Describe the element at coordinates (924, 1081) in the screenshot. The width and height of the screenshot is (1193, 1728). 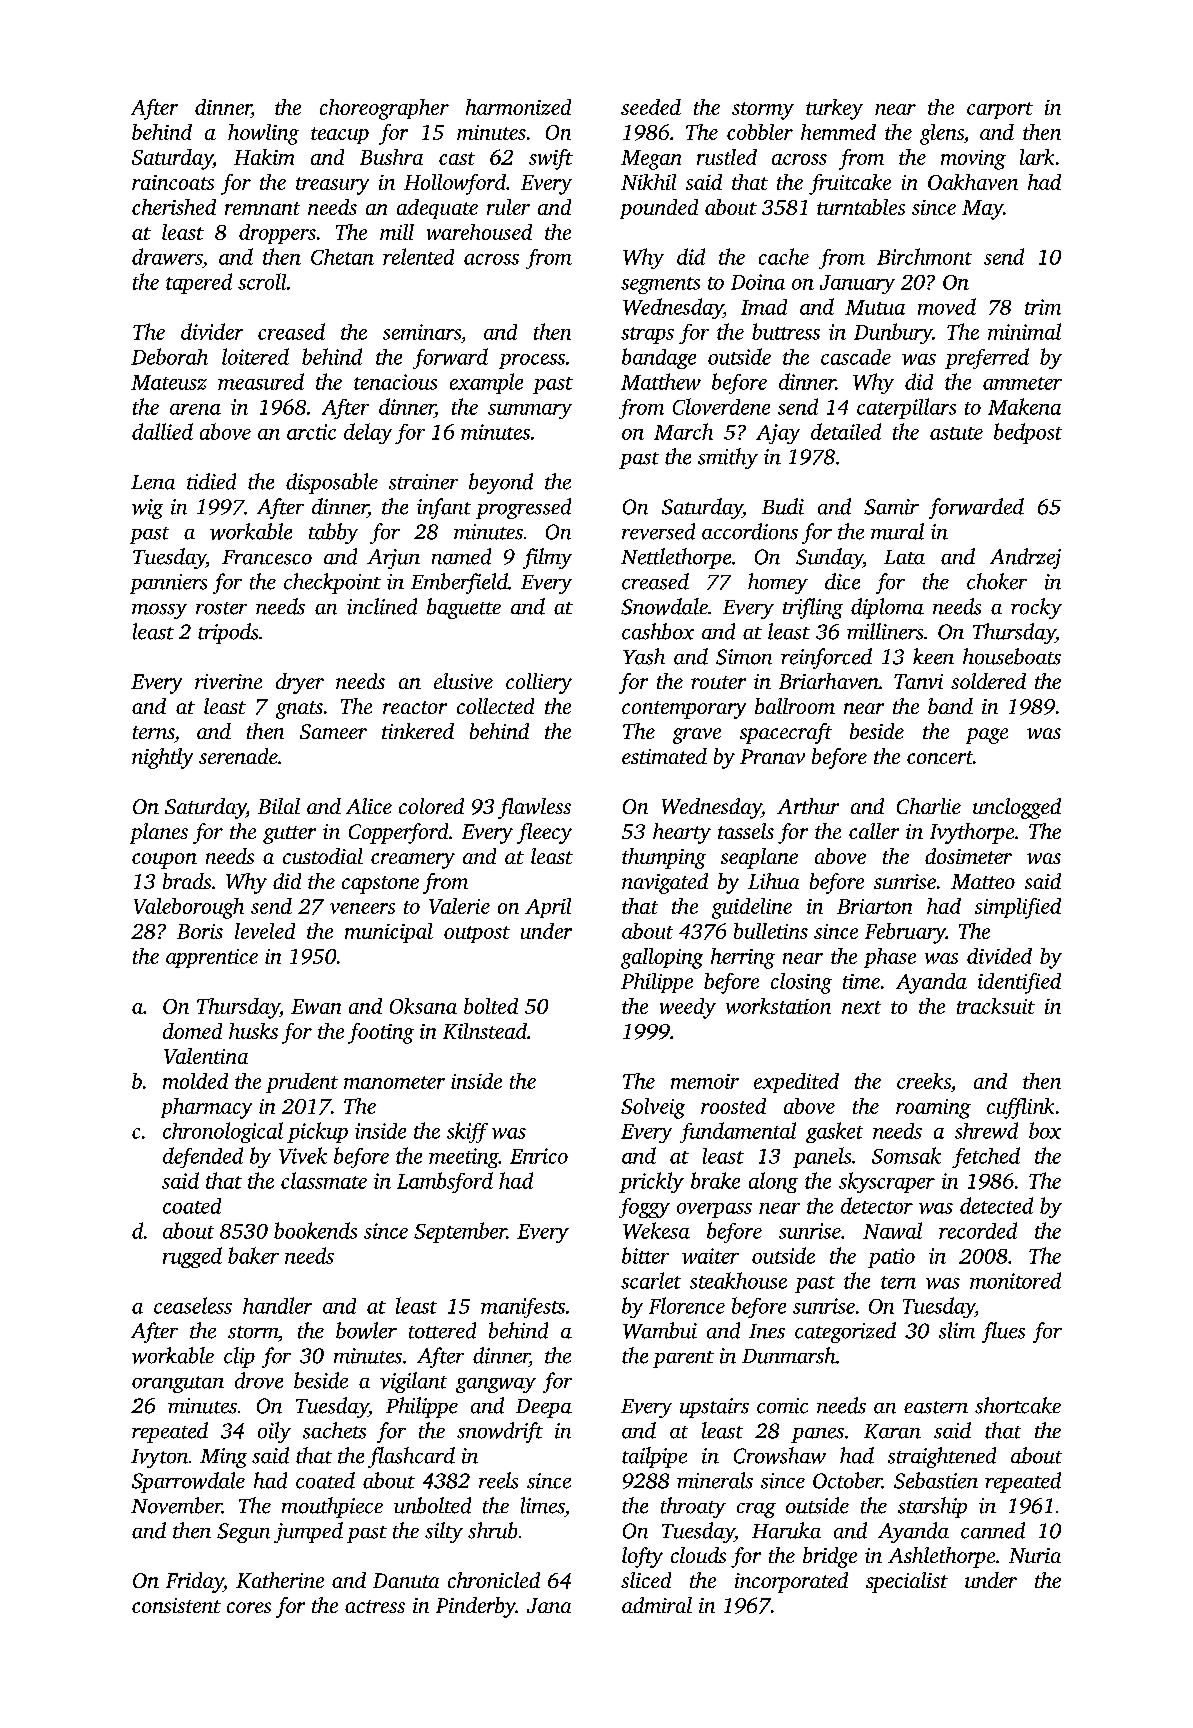
I see `creeks` at that location.
